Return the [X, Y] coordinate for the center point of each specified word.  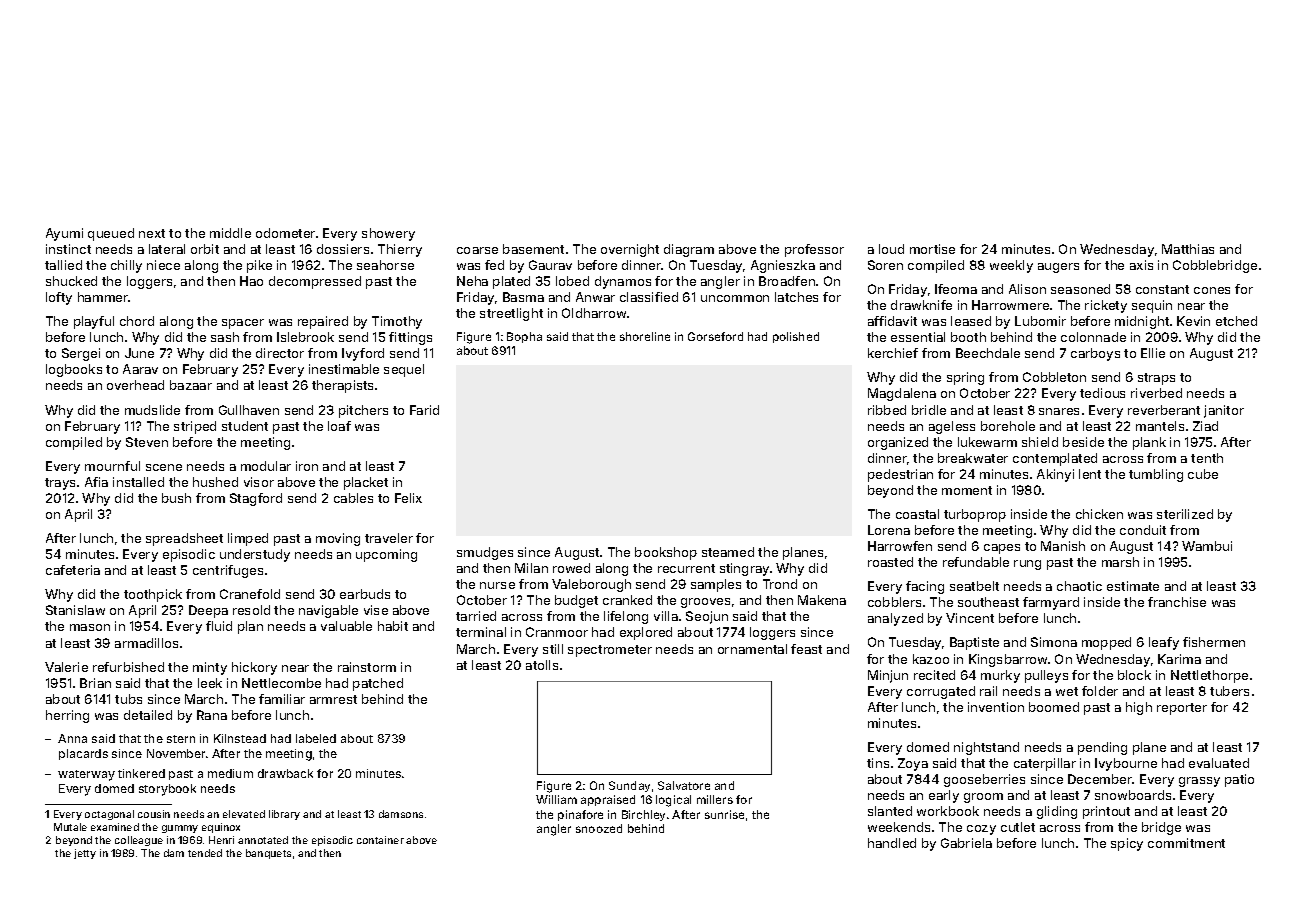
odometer [285, 233]
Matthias [1188, 249]
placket [366, 483]
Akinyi [1055, 475]
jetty [85, 854]
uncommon [735, 298]
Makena [822, 600]
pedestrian [900, 475]
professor [814, 250]
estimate [1133, 586]
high [1139, 708]
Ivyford [363, 354]
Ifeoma [956, 289]
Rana [212, 715]
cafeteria [73, 570]
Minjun [888, 676]
